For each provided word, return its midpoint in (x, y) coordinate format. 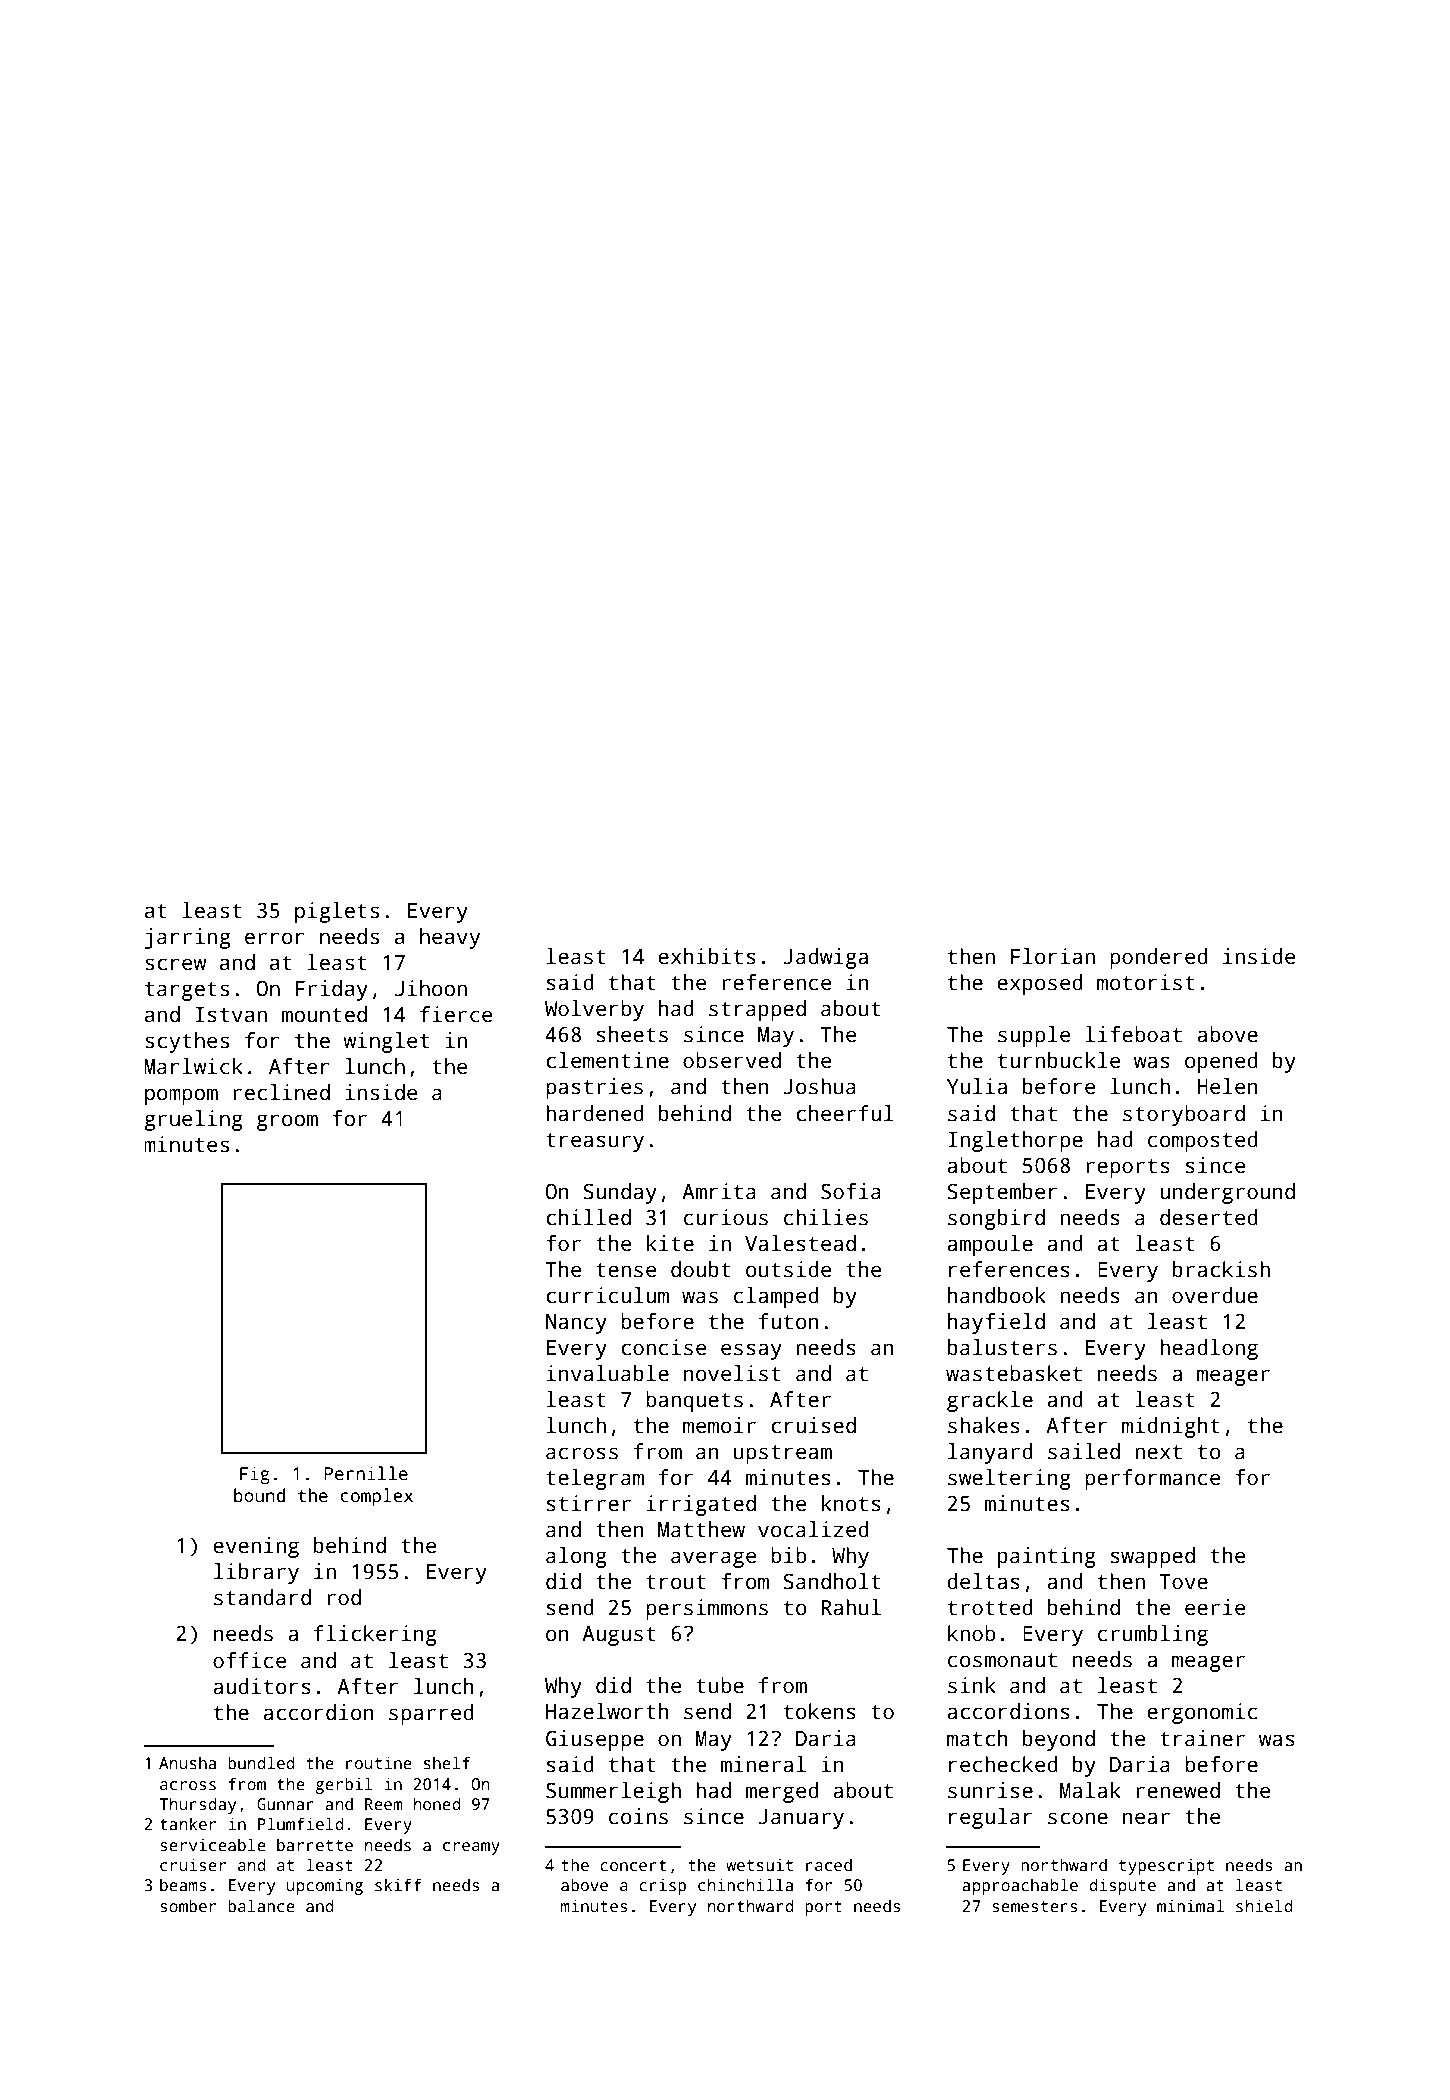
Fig (255, 1475)
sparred (431, 1714)
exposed (1040, 984)
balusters (1002, 1347)
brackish (1221, 1269)
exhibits (707, 956)
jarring (187, 938)
